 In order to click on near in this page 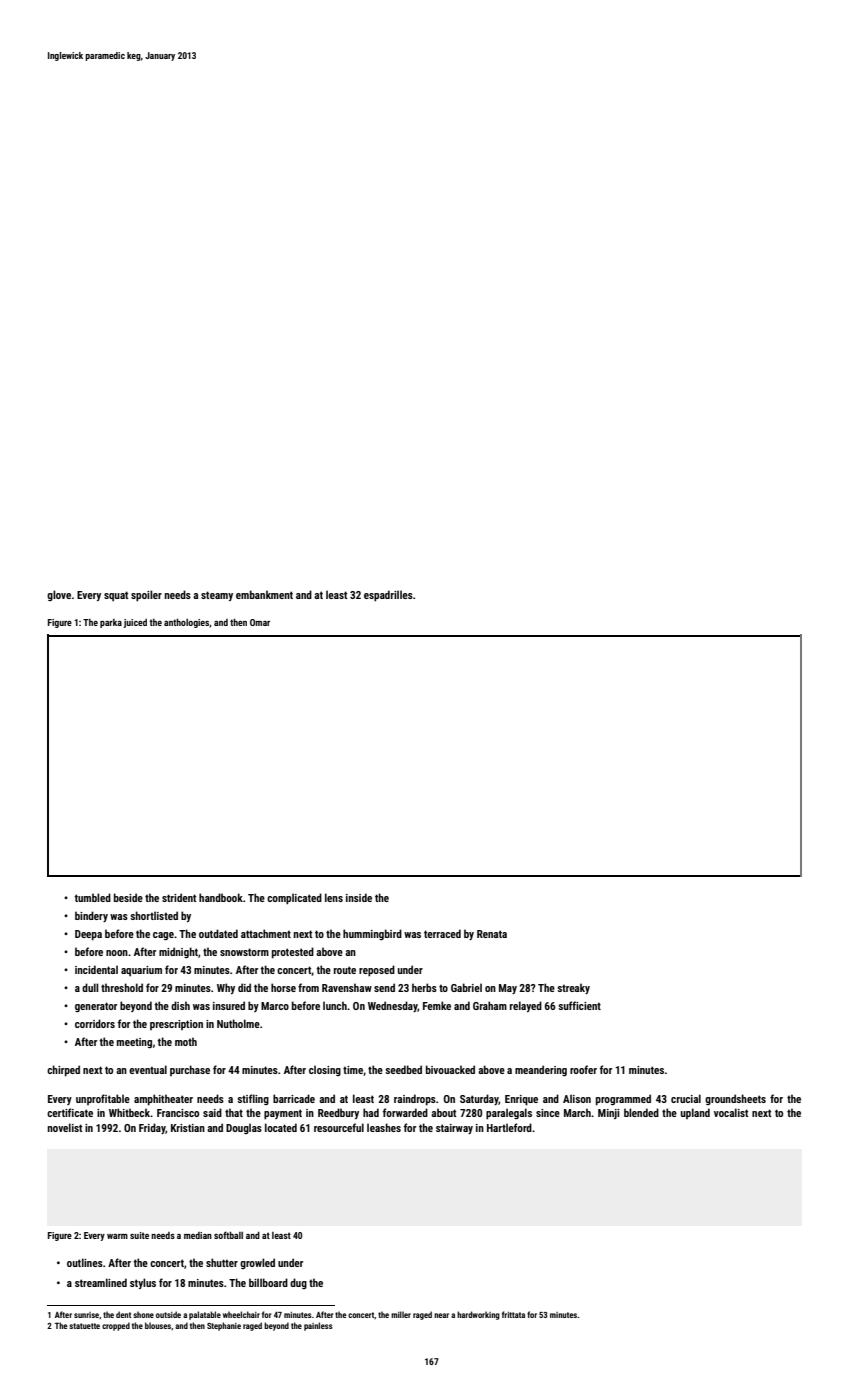, I will do `click(441, 1315)`.
